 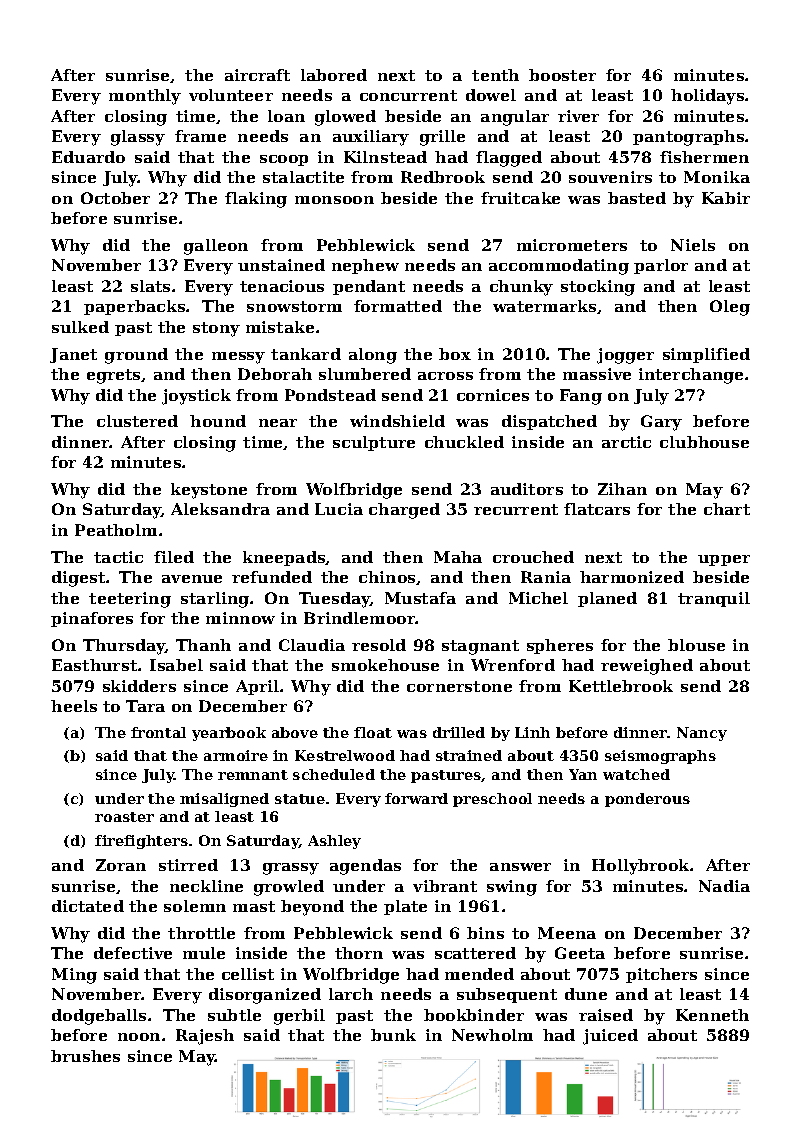 What do you see at coordinates (640, 867) in the screenshot?
I see `Hollybrook` at bounding box center [640, 867].
